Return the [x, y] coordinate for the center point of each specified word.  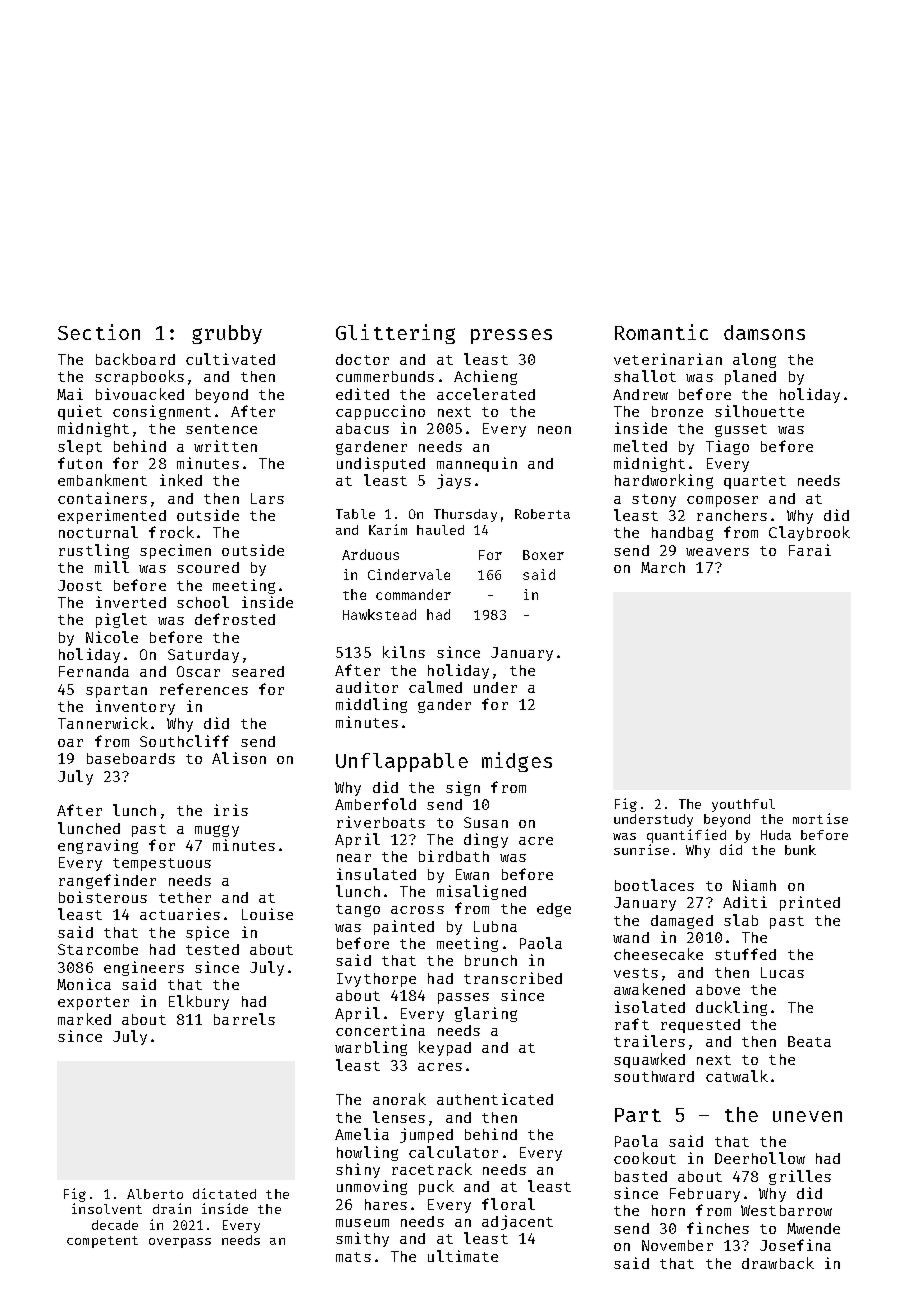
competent [102, 1242]
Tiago [727, 447]
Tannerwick [103, 723]
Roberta [542, 514]
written [225, 446]
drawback [778, 1263]
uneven [807, 1116]
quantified [686, 836]
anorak [399, 1099]
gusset [741, 430]
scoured [208, 567]
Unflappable [402, 762]
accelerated [486, 394]
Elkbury [199, 1002]
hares [386, 1204]
